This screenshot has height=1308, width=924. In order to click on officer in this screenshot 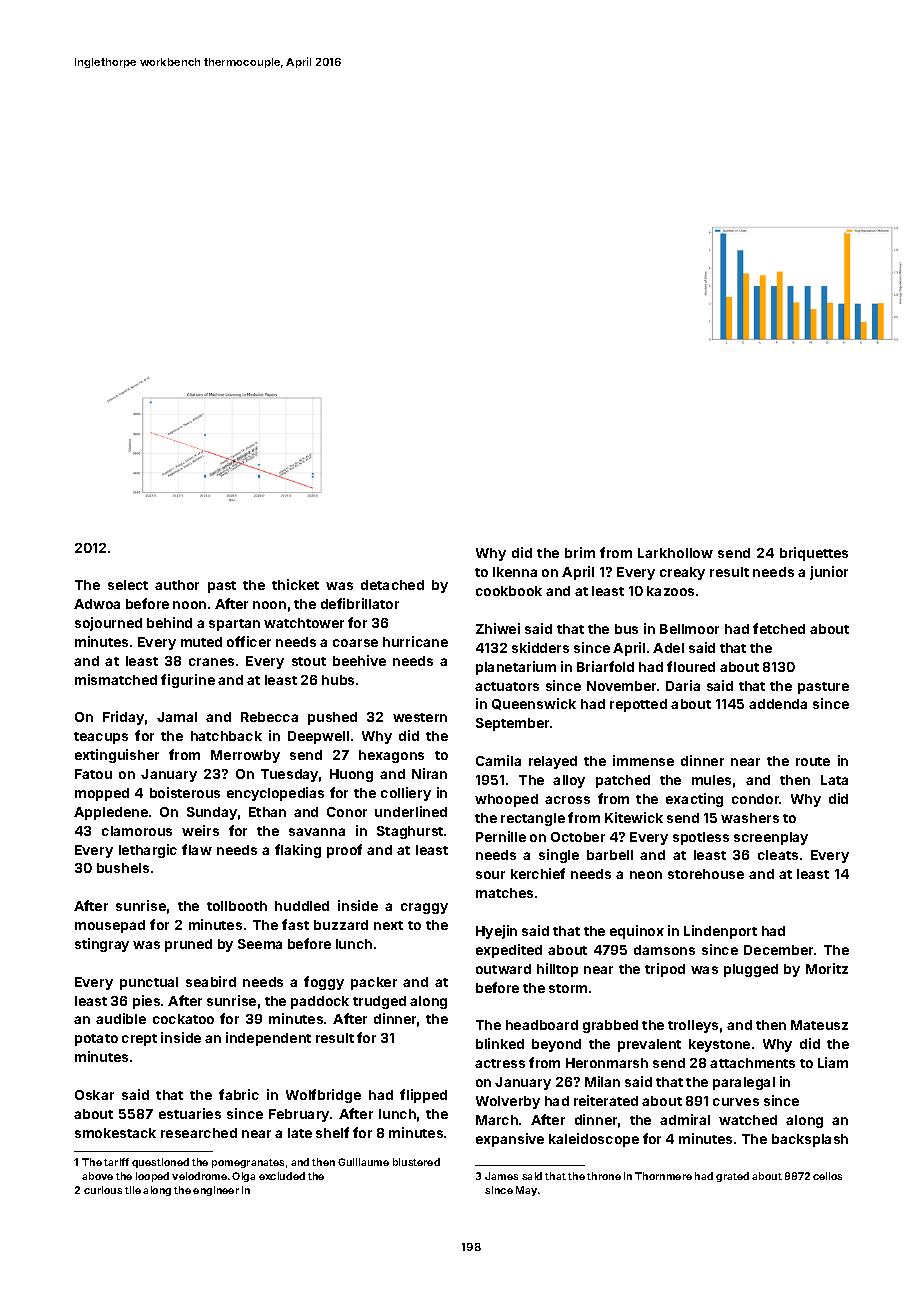, I will do `click(249, 641)`.
